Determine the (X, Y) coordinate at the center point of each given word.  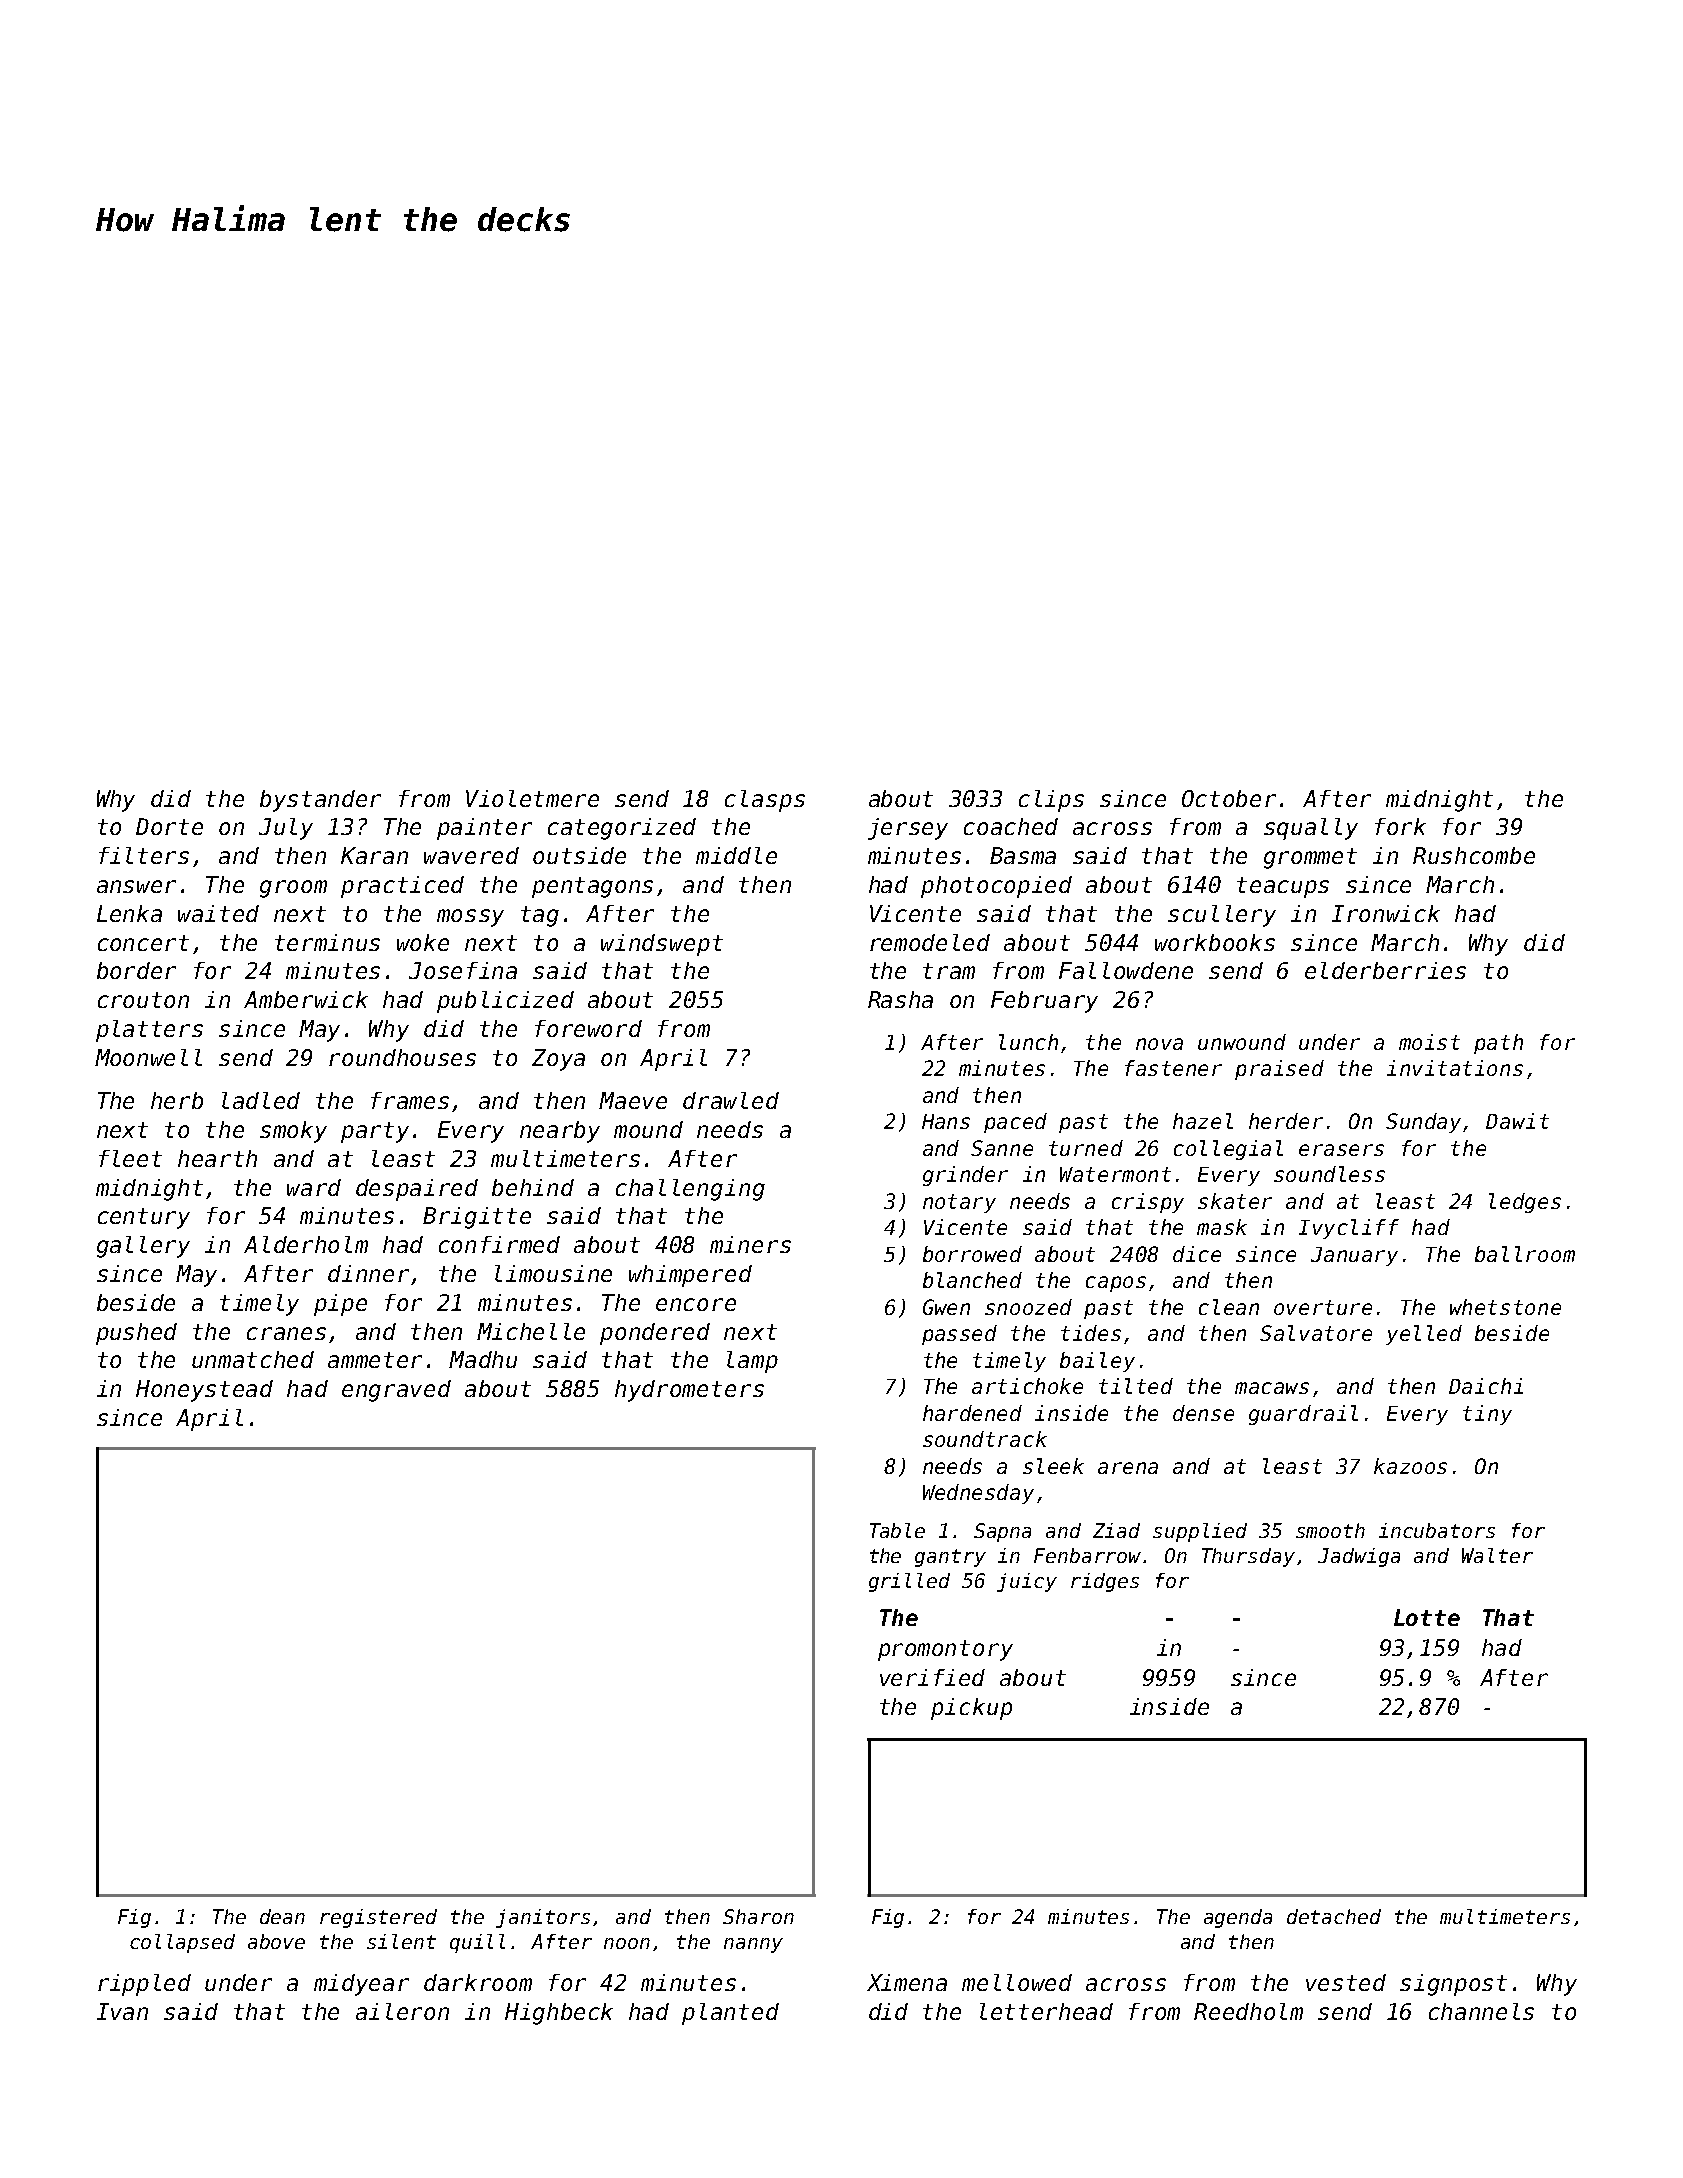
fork (1400, 826)
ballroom (1525, 1254)
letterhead (1046, 2011)
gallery (143, 1247)
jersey (908, 829)
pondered (655, 1334)
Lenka (129, 913)
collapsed (182, 1943)
